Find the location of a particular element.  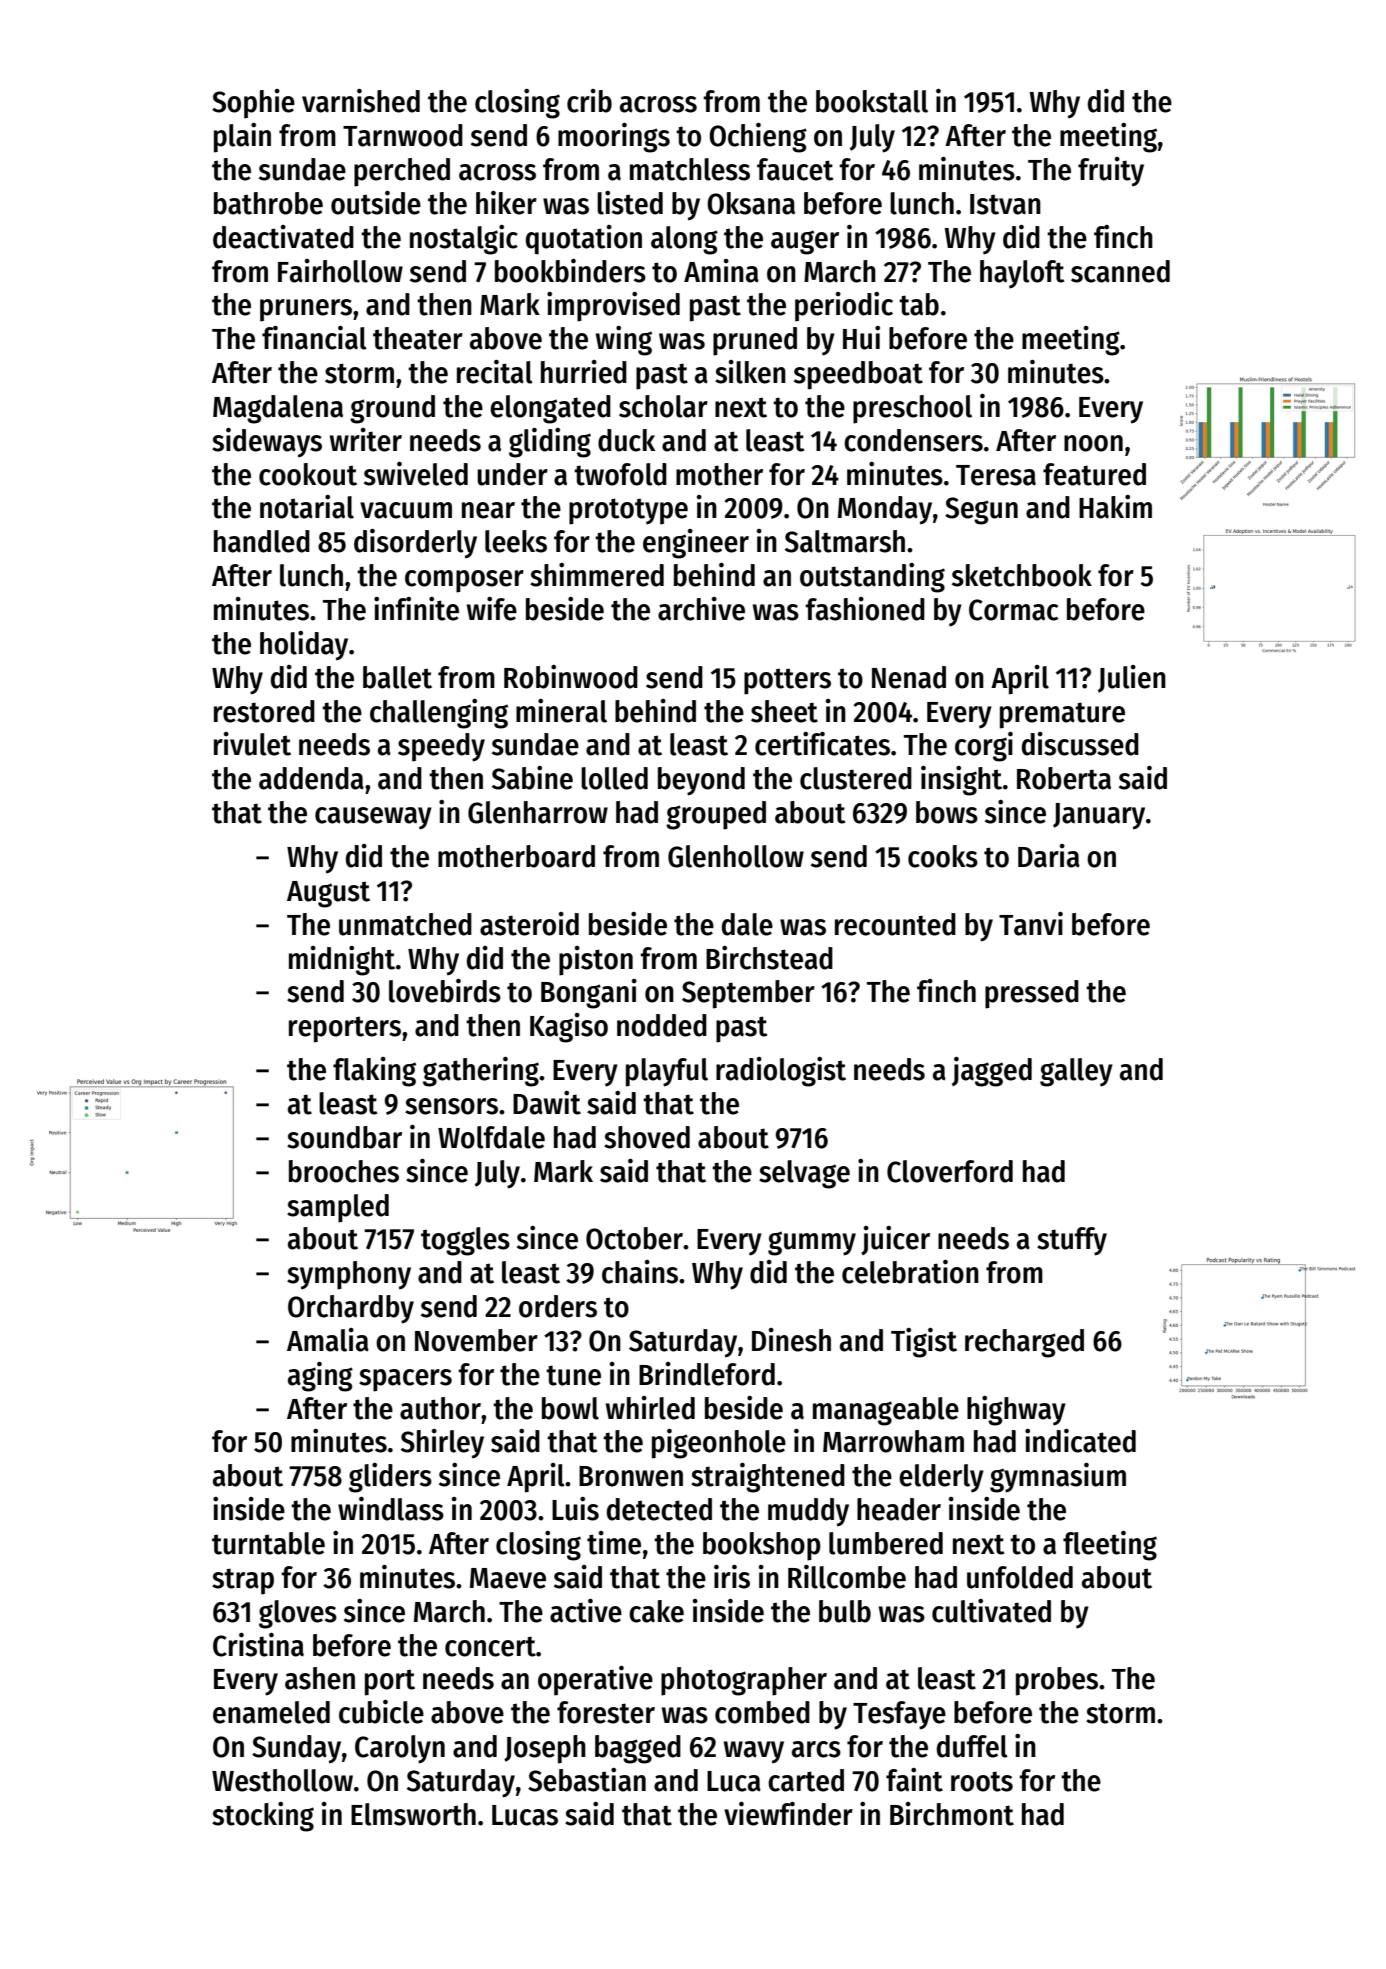

Daria is located at coordinates (1049, 856).
